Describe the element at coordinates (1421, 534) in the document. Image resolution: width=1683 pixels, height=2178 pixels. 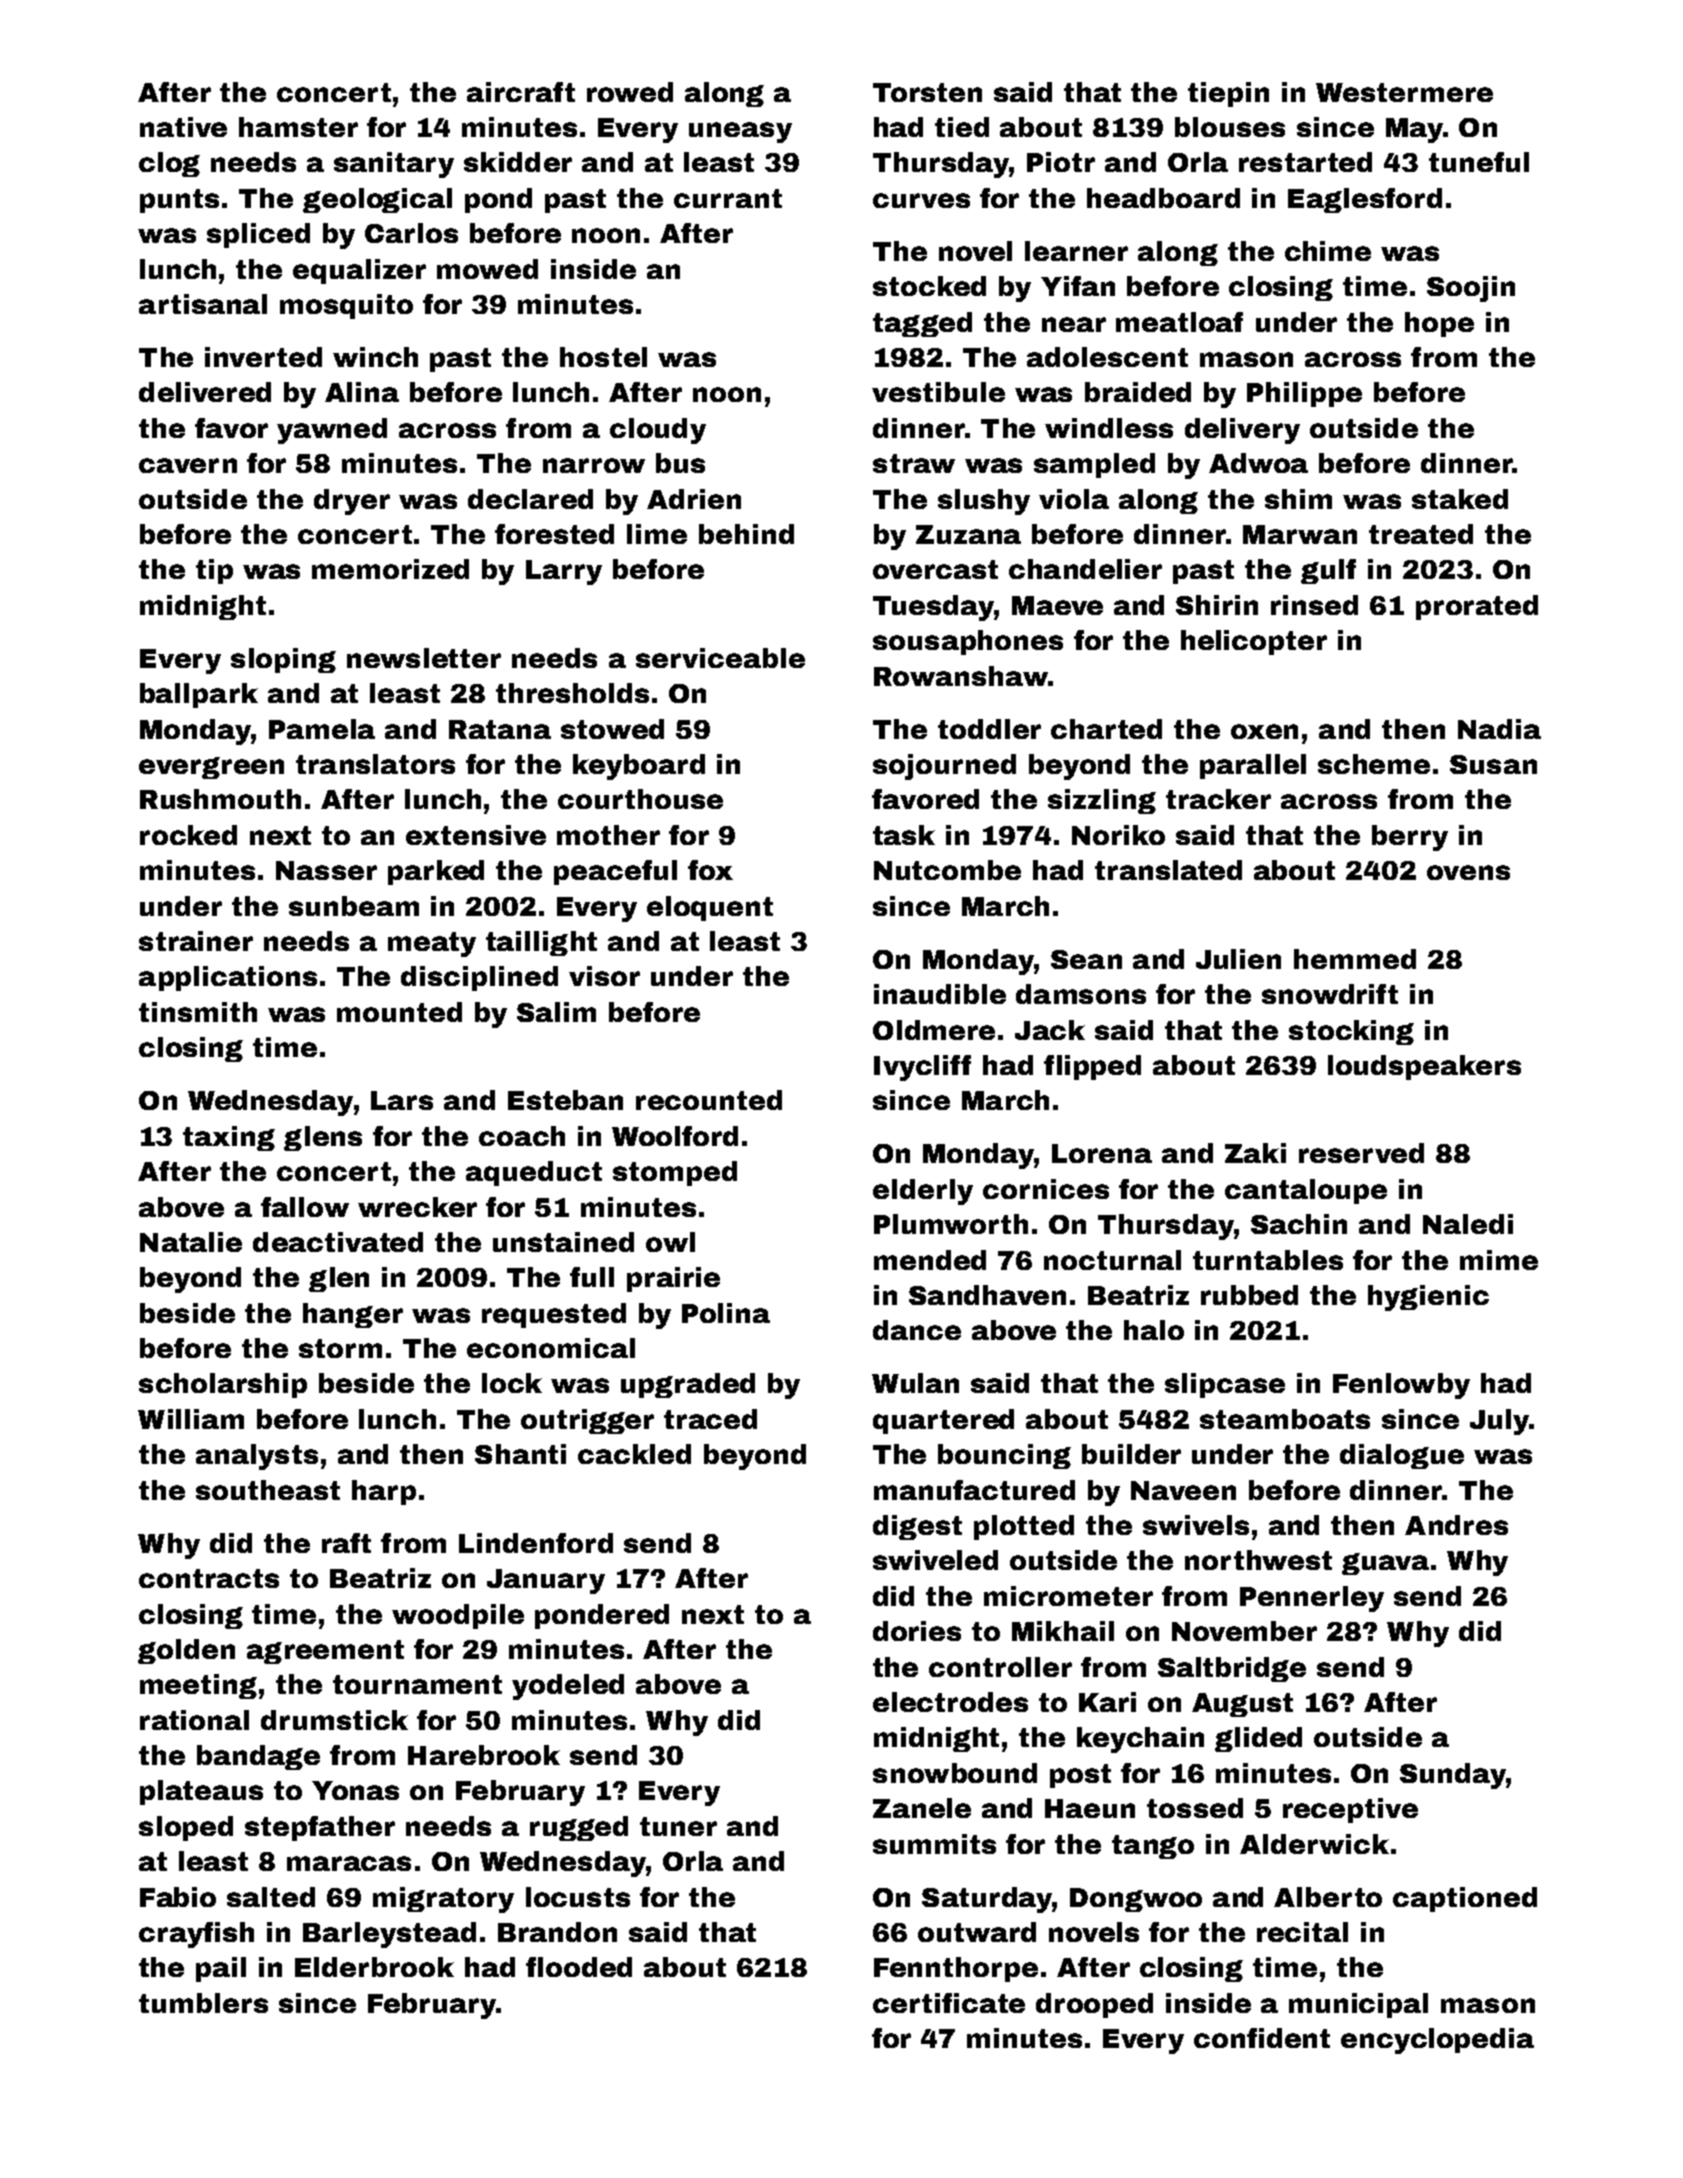
I see `treated` at that location.
